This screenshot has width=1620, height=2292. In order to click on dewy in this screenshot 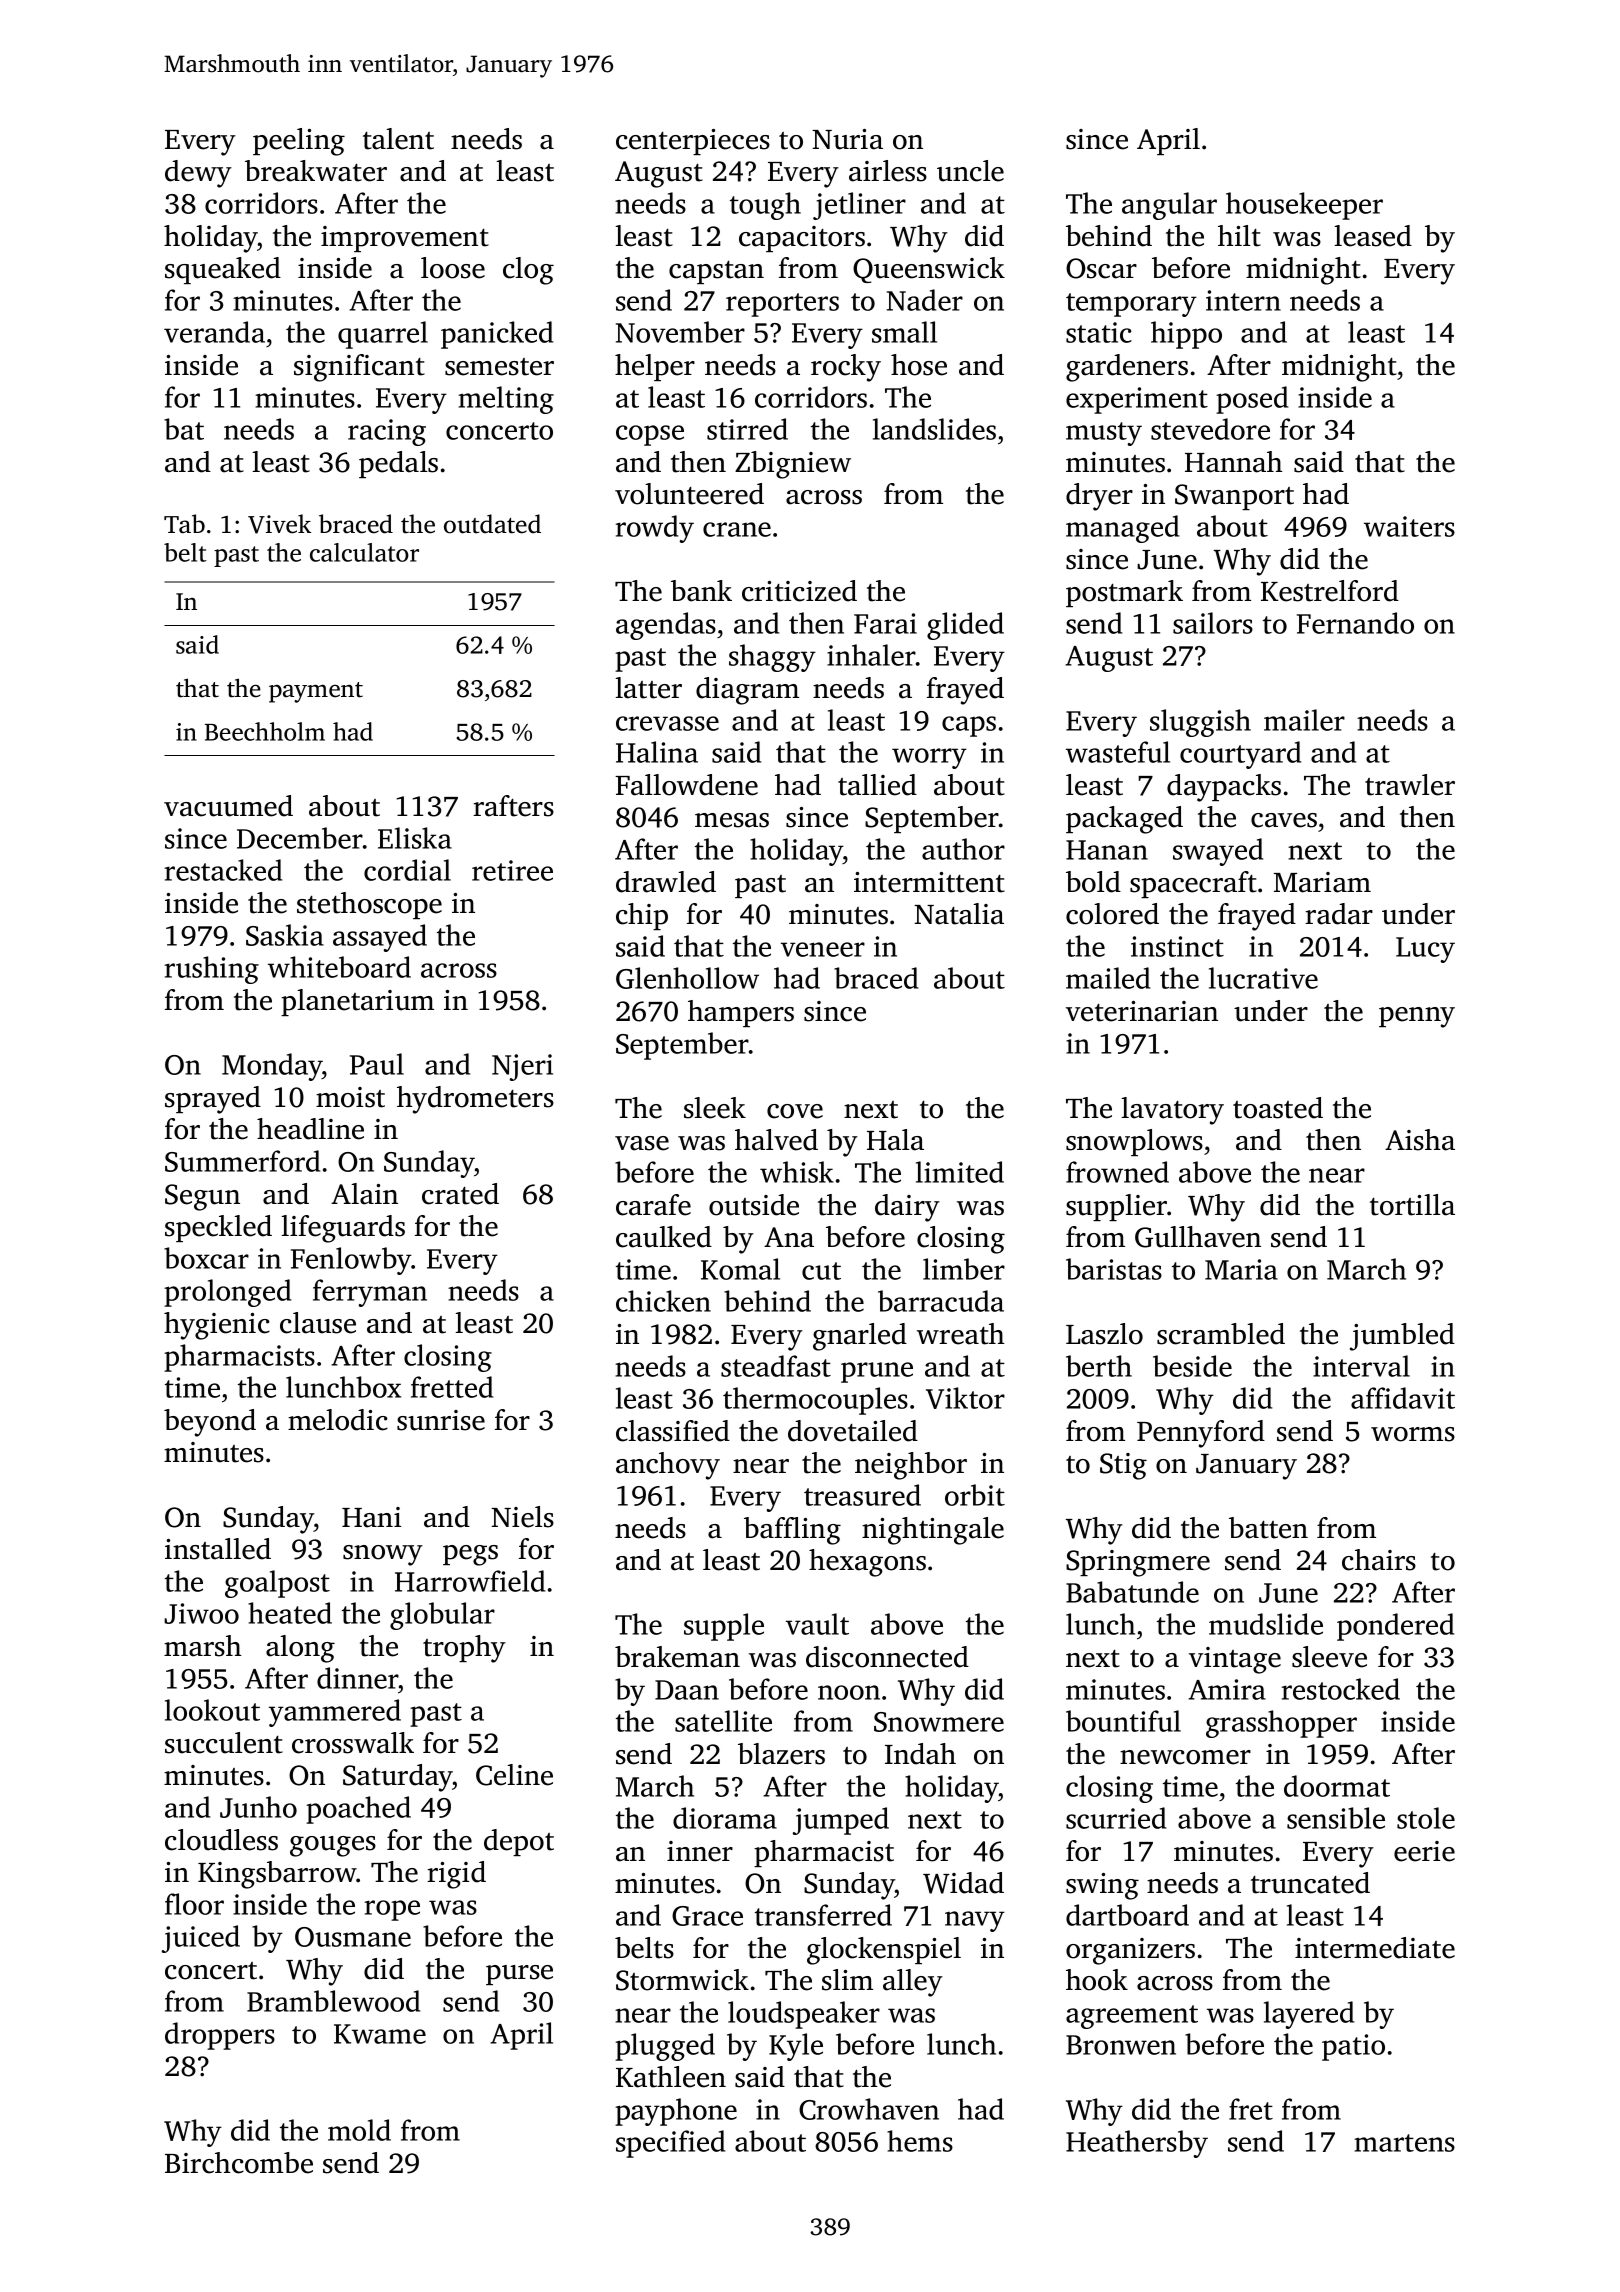, I will do `click(198, 174)`.
